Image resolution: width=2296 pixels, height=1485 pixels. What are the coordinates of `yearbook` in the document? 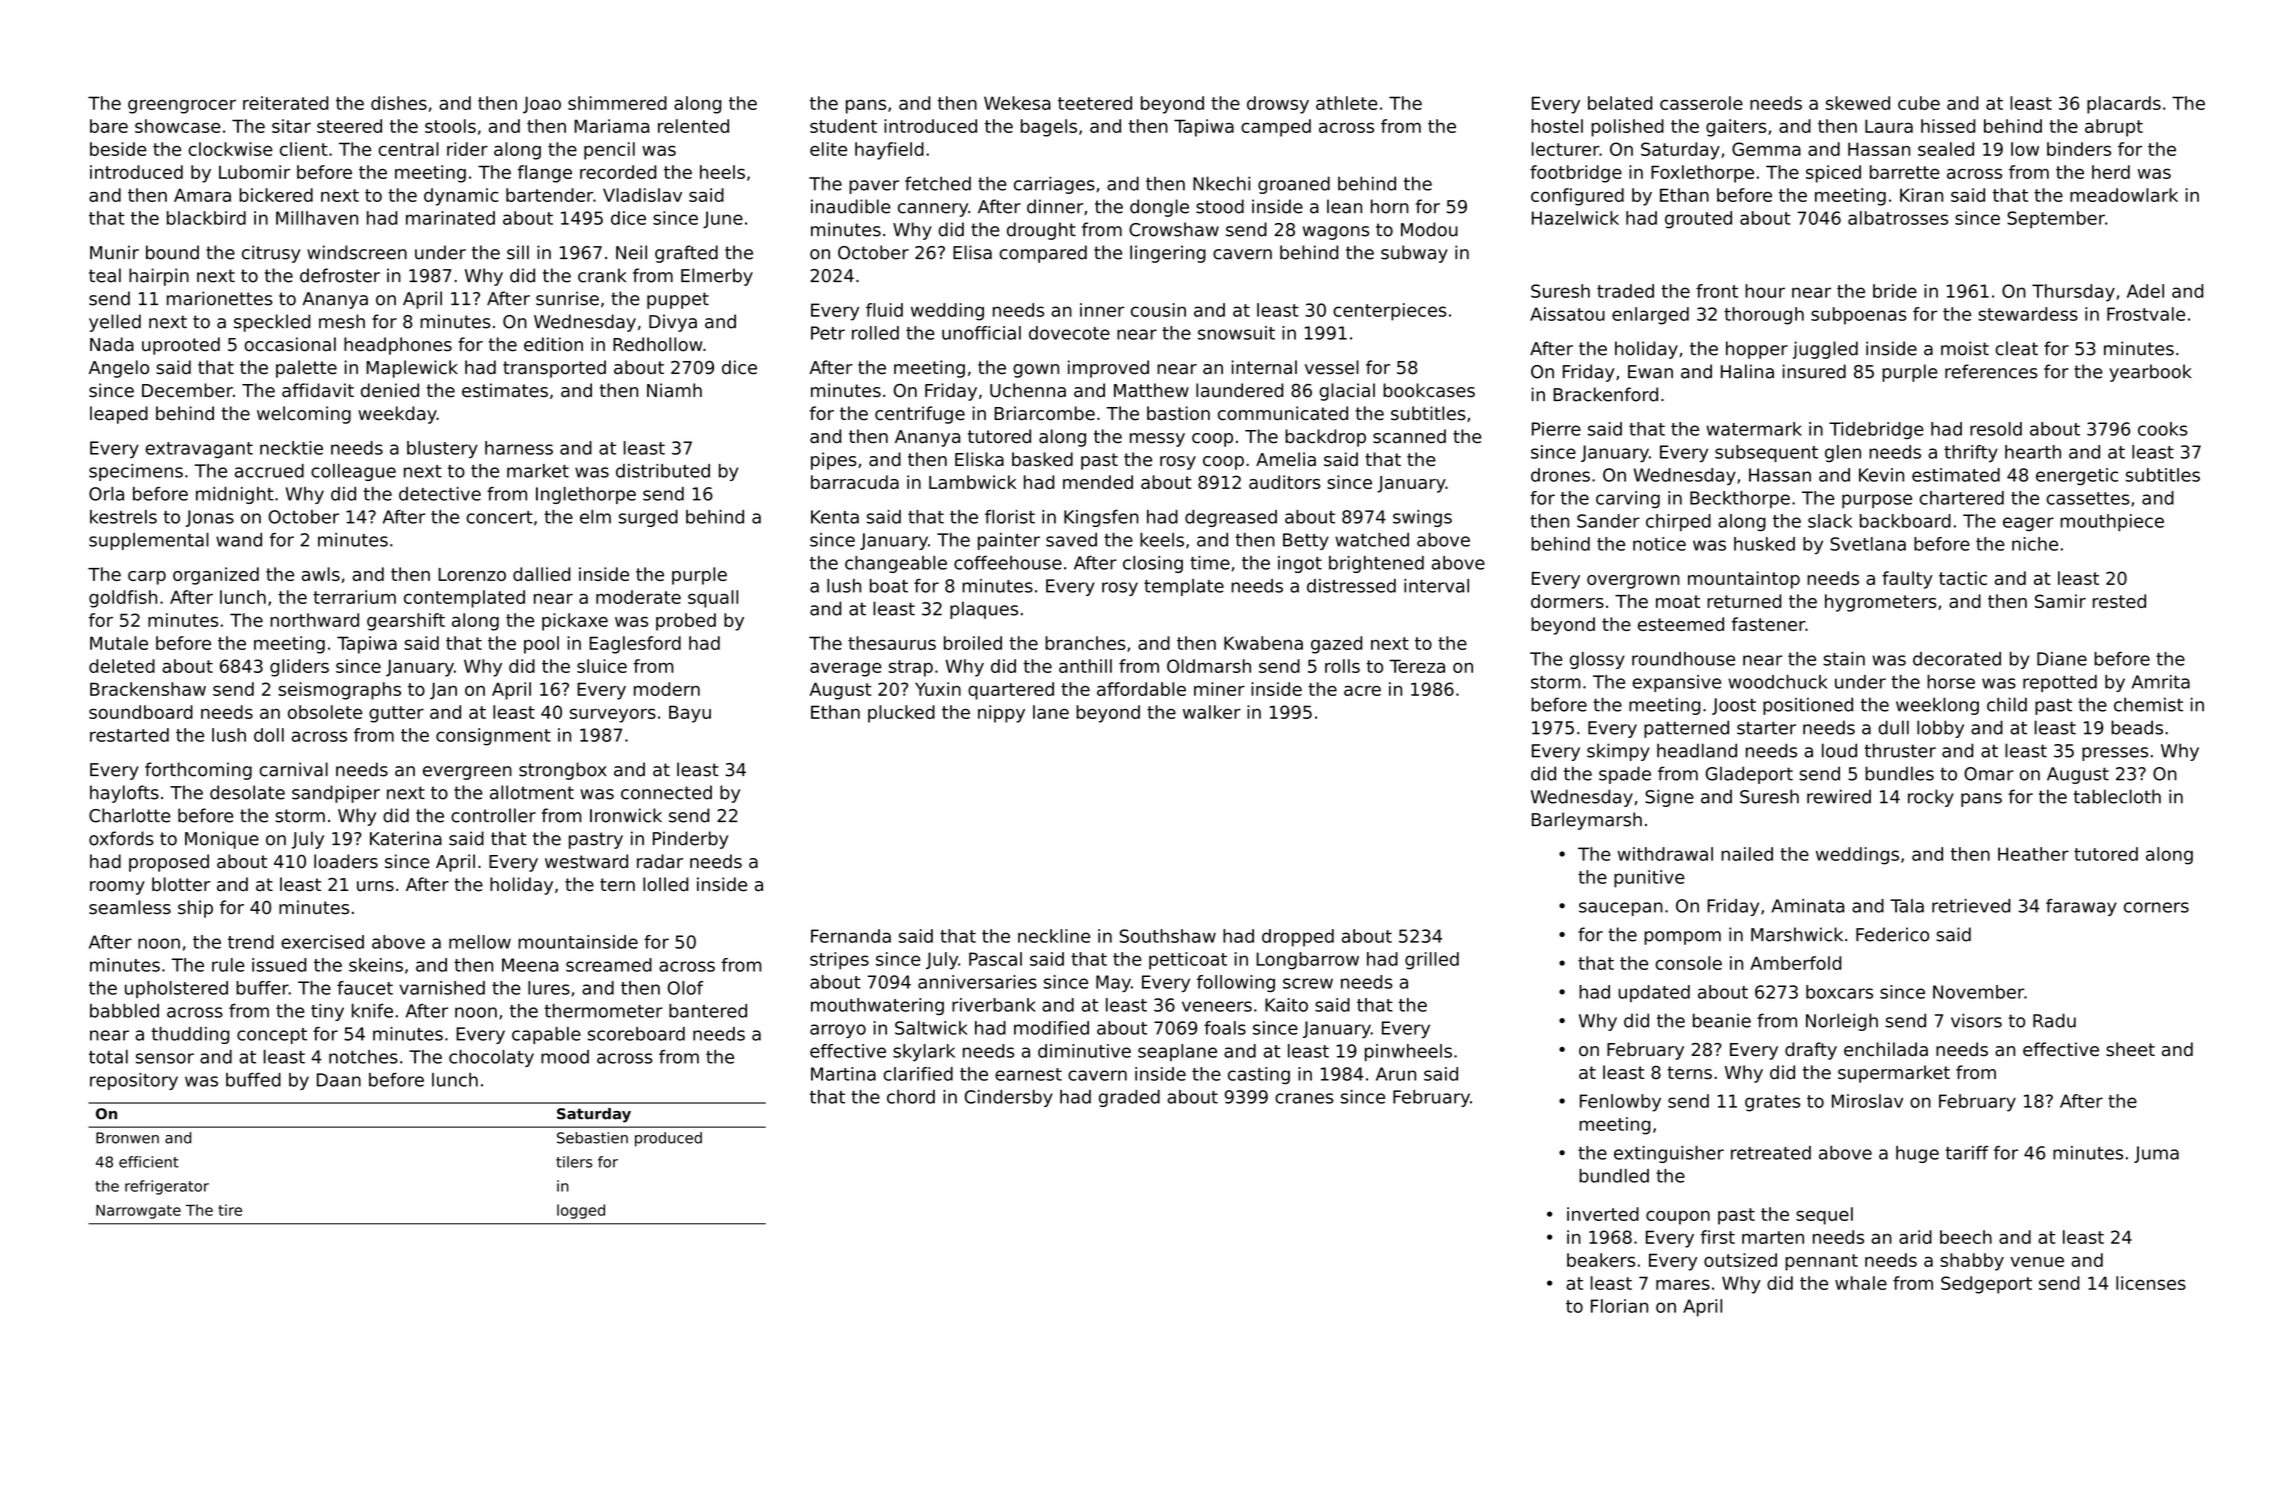 It's located at (2150, 373).
